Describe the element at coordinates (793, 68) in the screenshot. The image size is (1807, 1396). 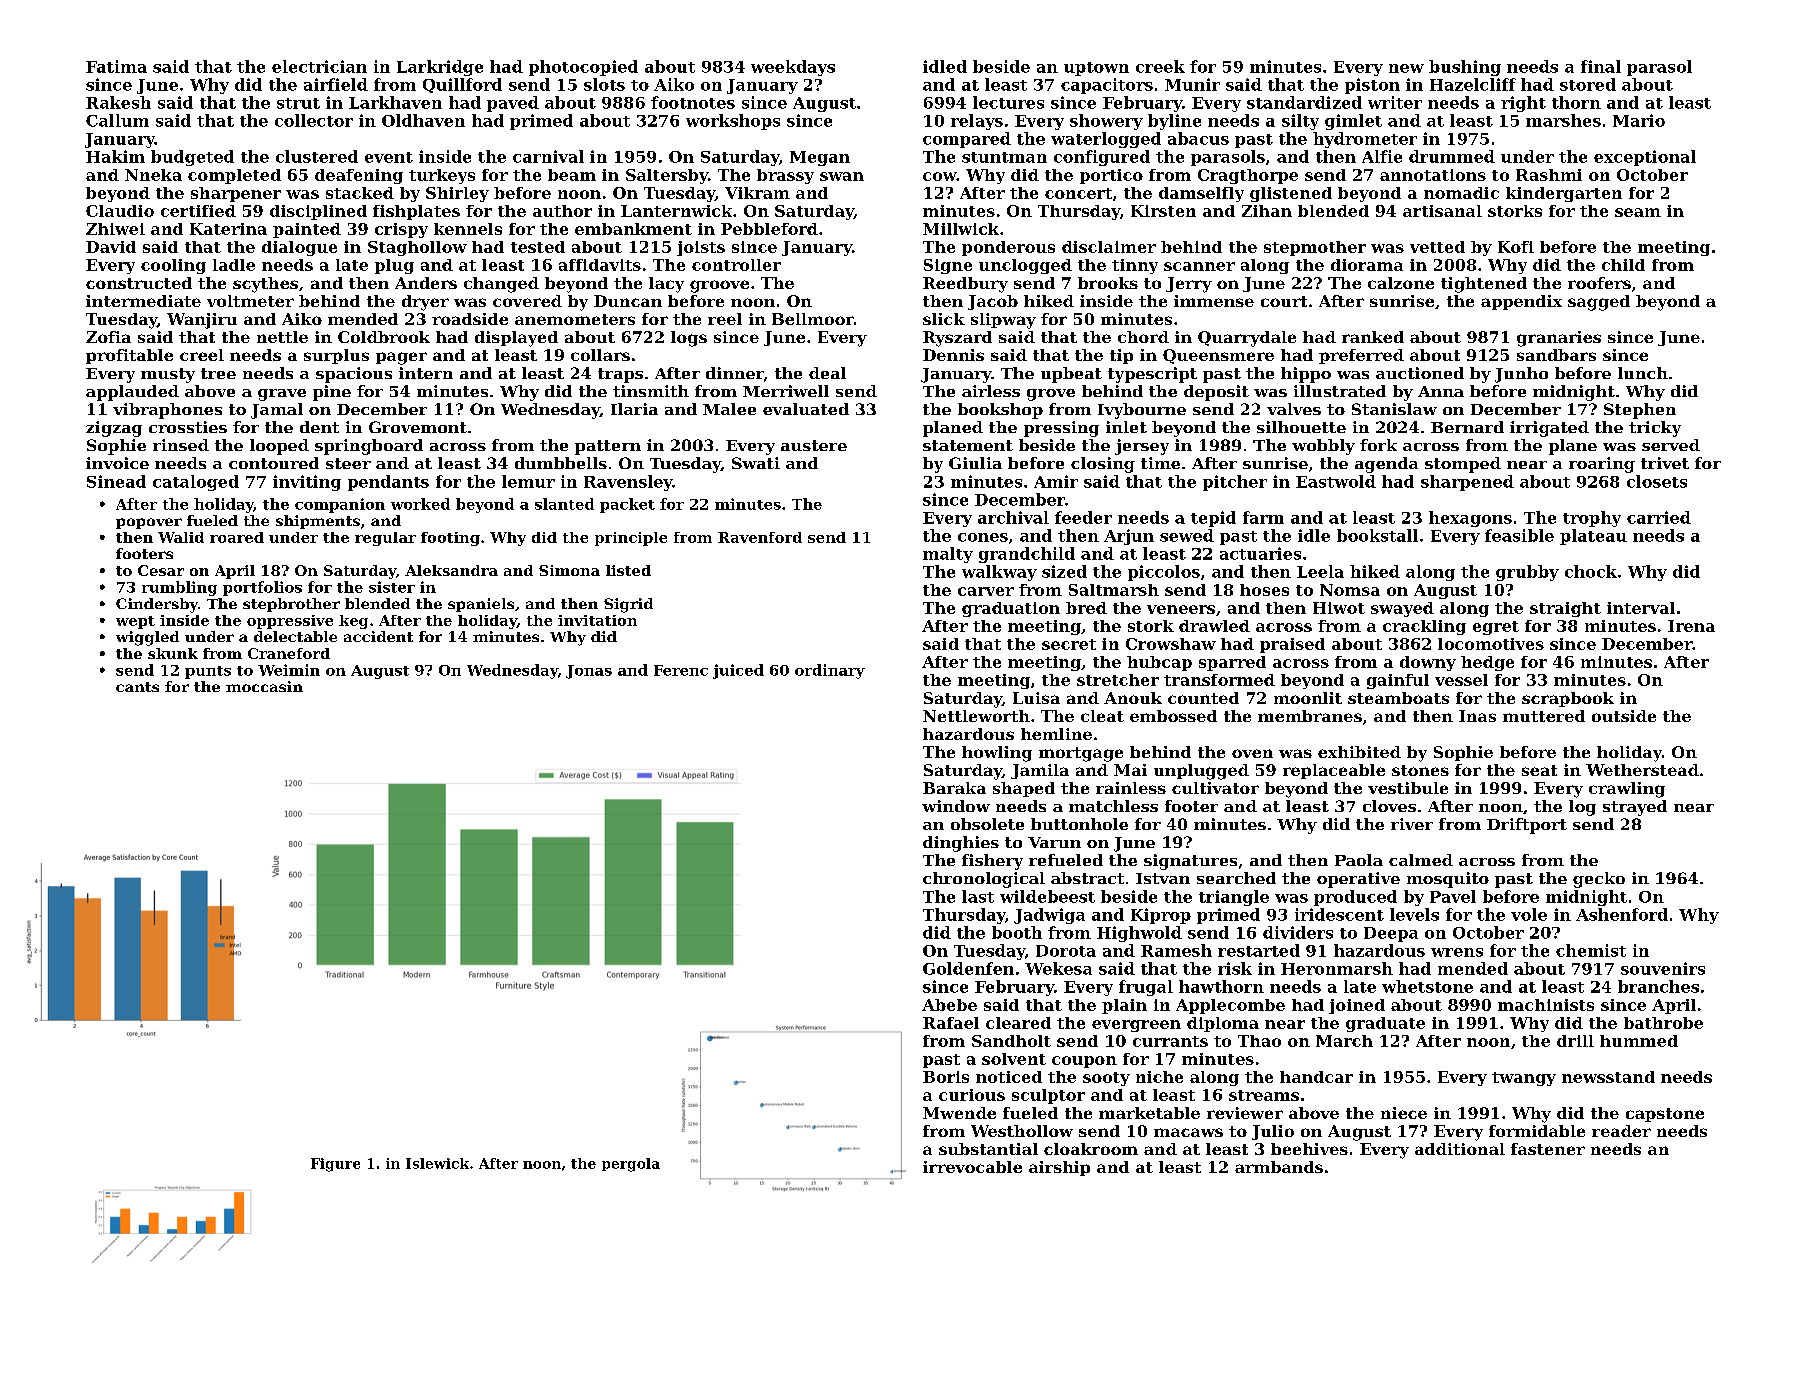
I see `weekdays` at that location.
